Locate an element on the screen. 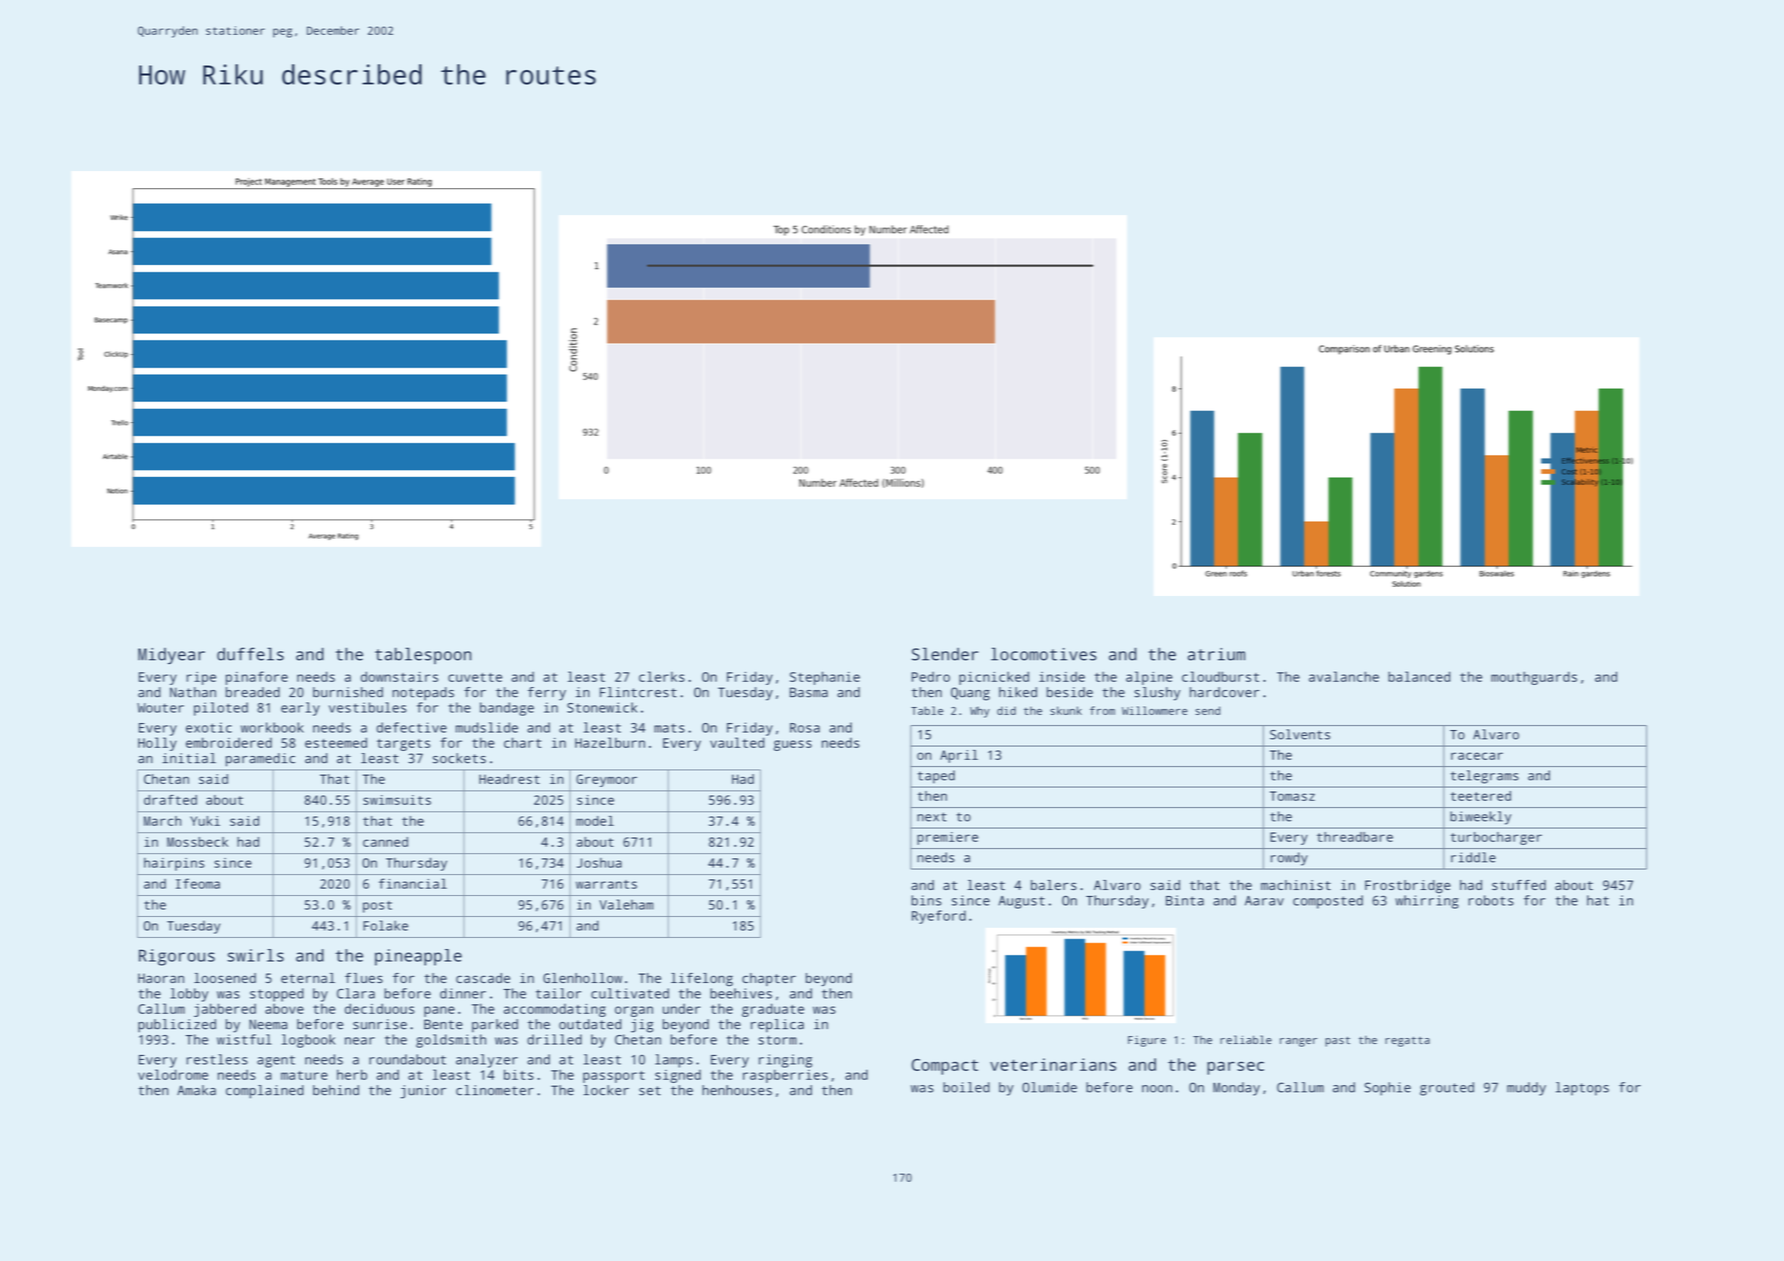  drafted is located at coordinates (170, 800).
